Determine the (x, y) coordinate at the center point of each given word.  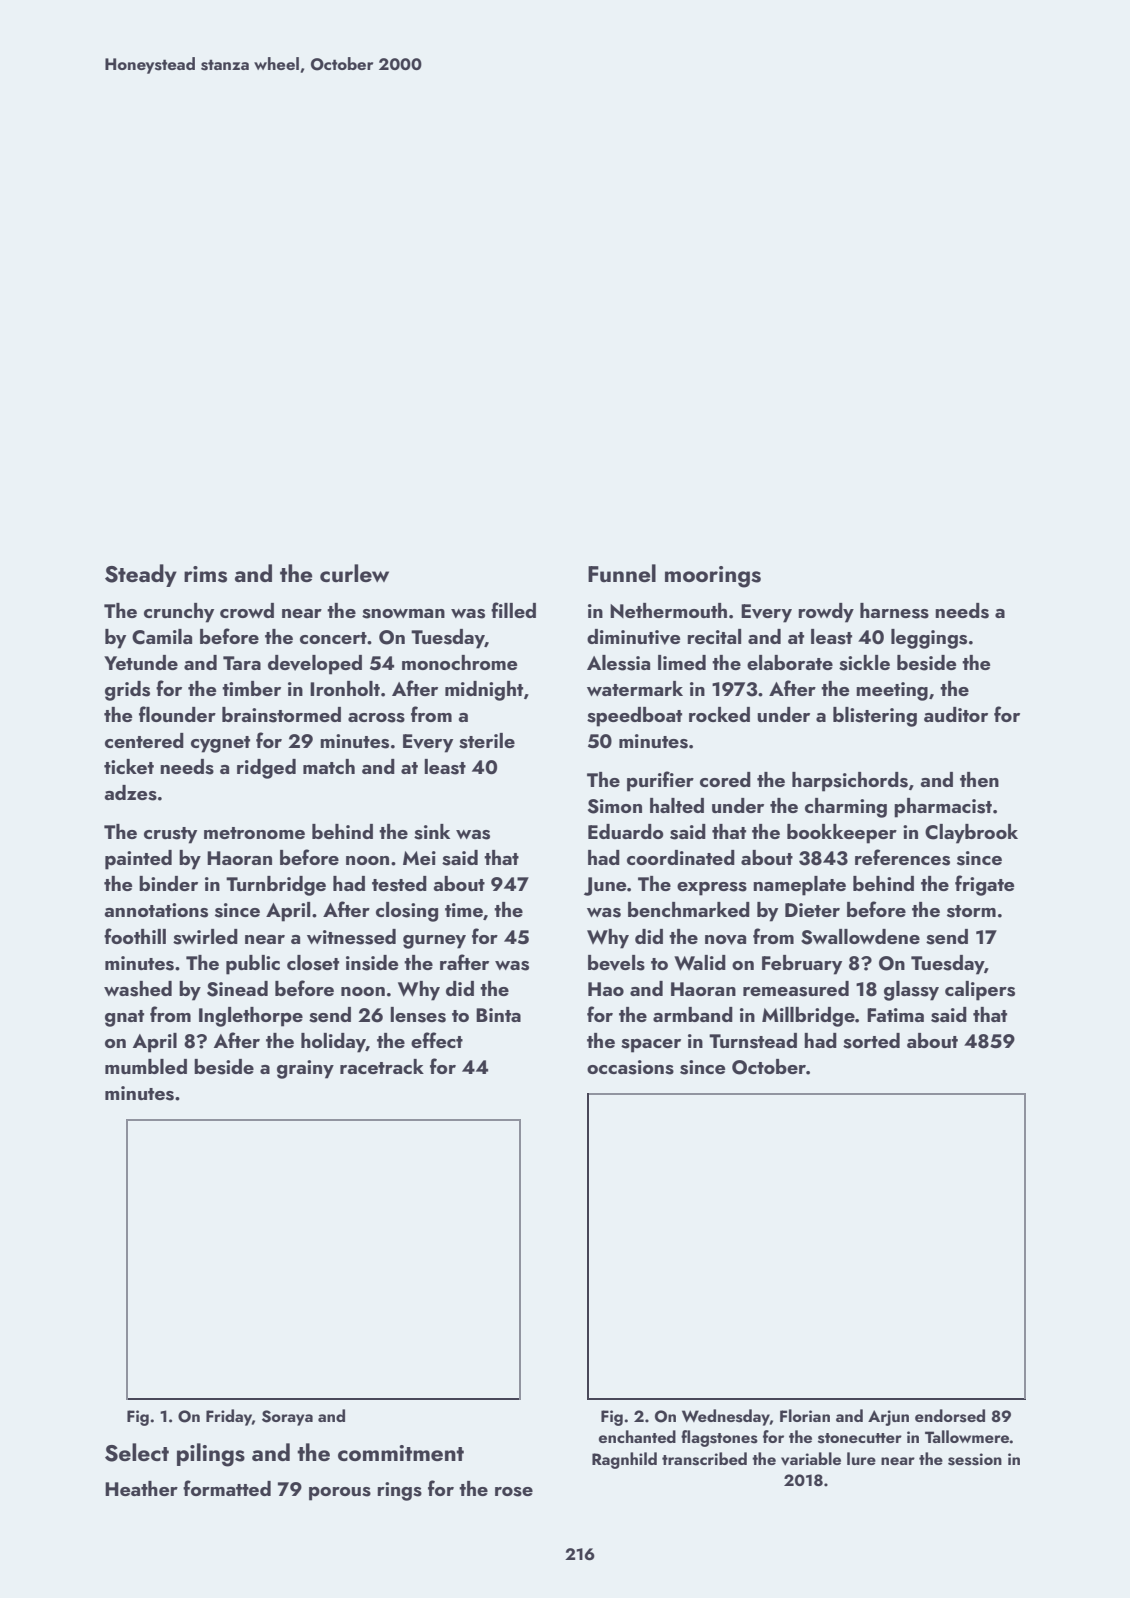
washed (138, 989)
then (979, 779)
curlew (354, 573)
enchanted (637, 1436)
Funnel (622, 573)
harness (894, 611)
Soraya (287, 1418)
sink (432, 832)
